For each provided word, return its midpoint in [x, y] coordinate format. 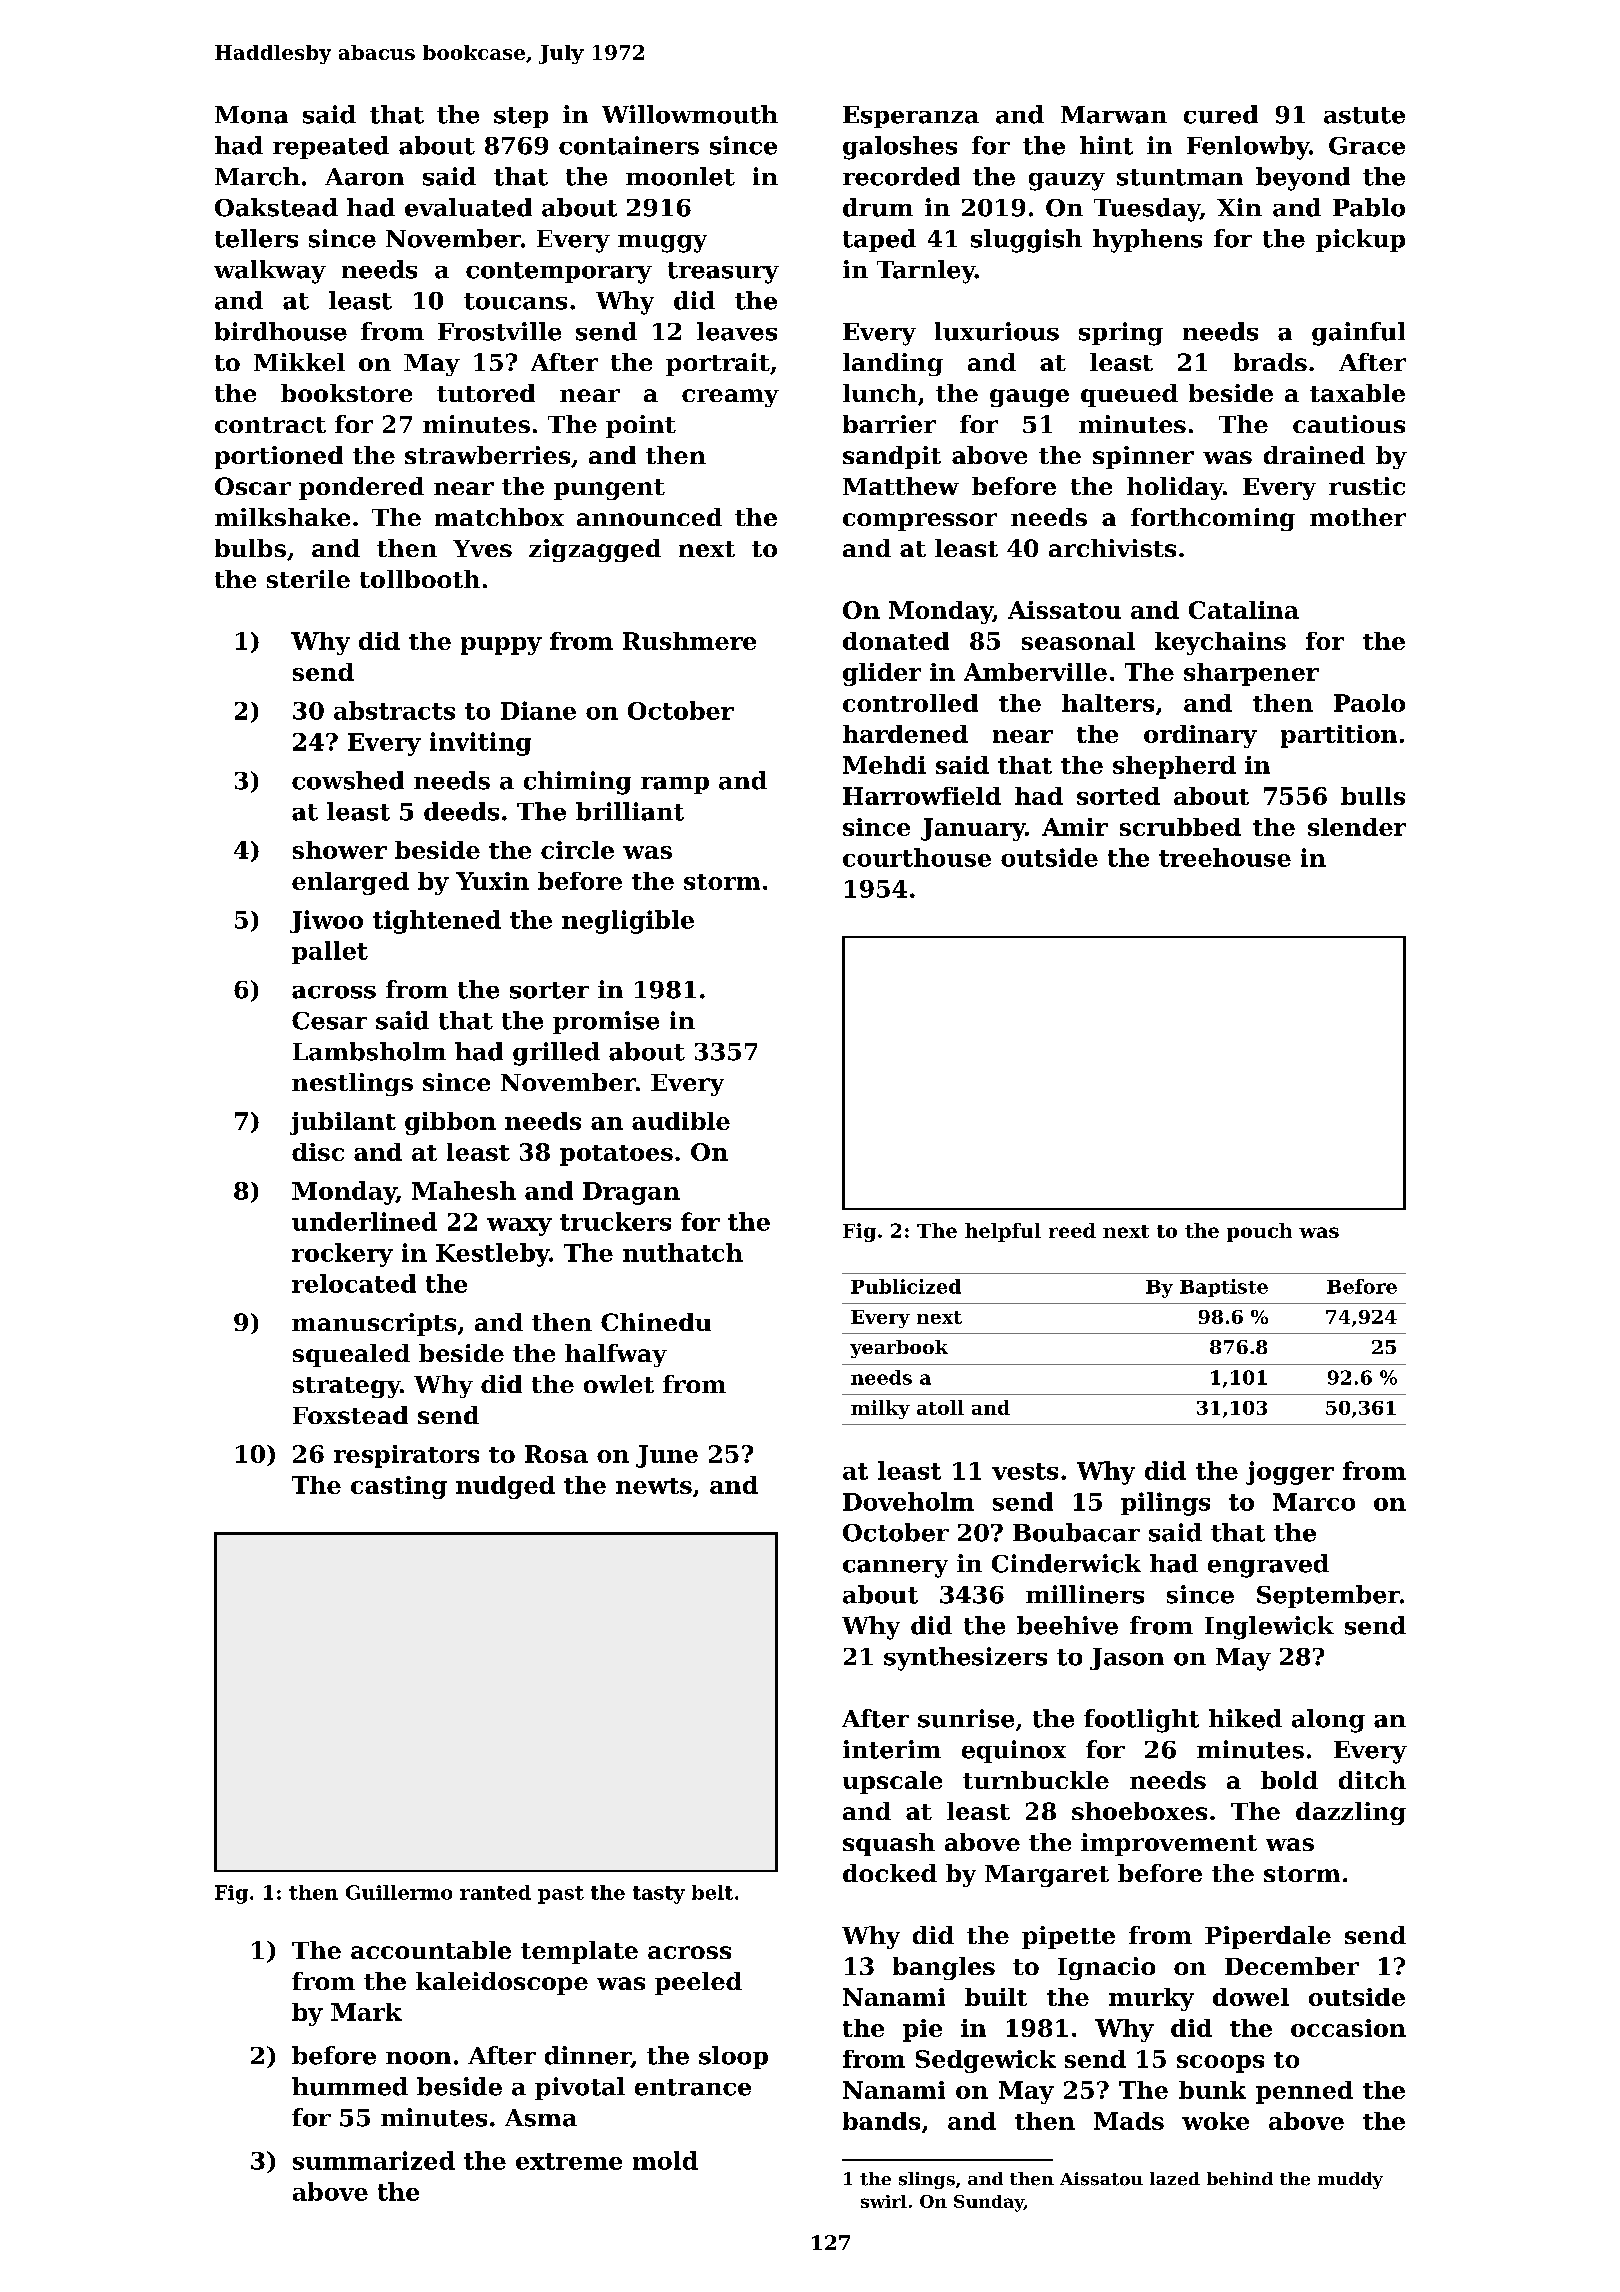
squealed [351, 1355]
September [1328, 1596]
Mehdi [884, 765]
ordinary [1200, 736]
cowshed [348, 780]
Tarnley [926, 272]
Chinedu [656, 1322]
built [996, 1997]
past [561, 1895]
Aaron [364, 177]
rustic [1367, 486]
